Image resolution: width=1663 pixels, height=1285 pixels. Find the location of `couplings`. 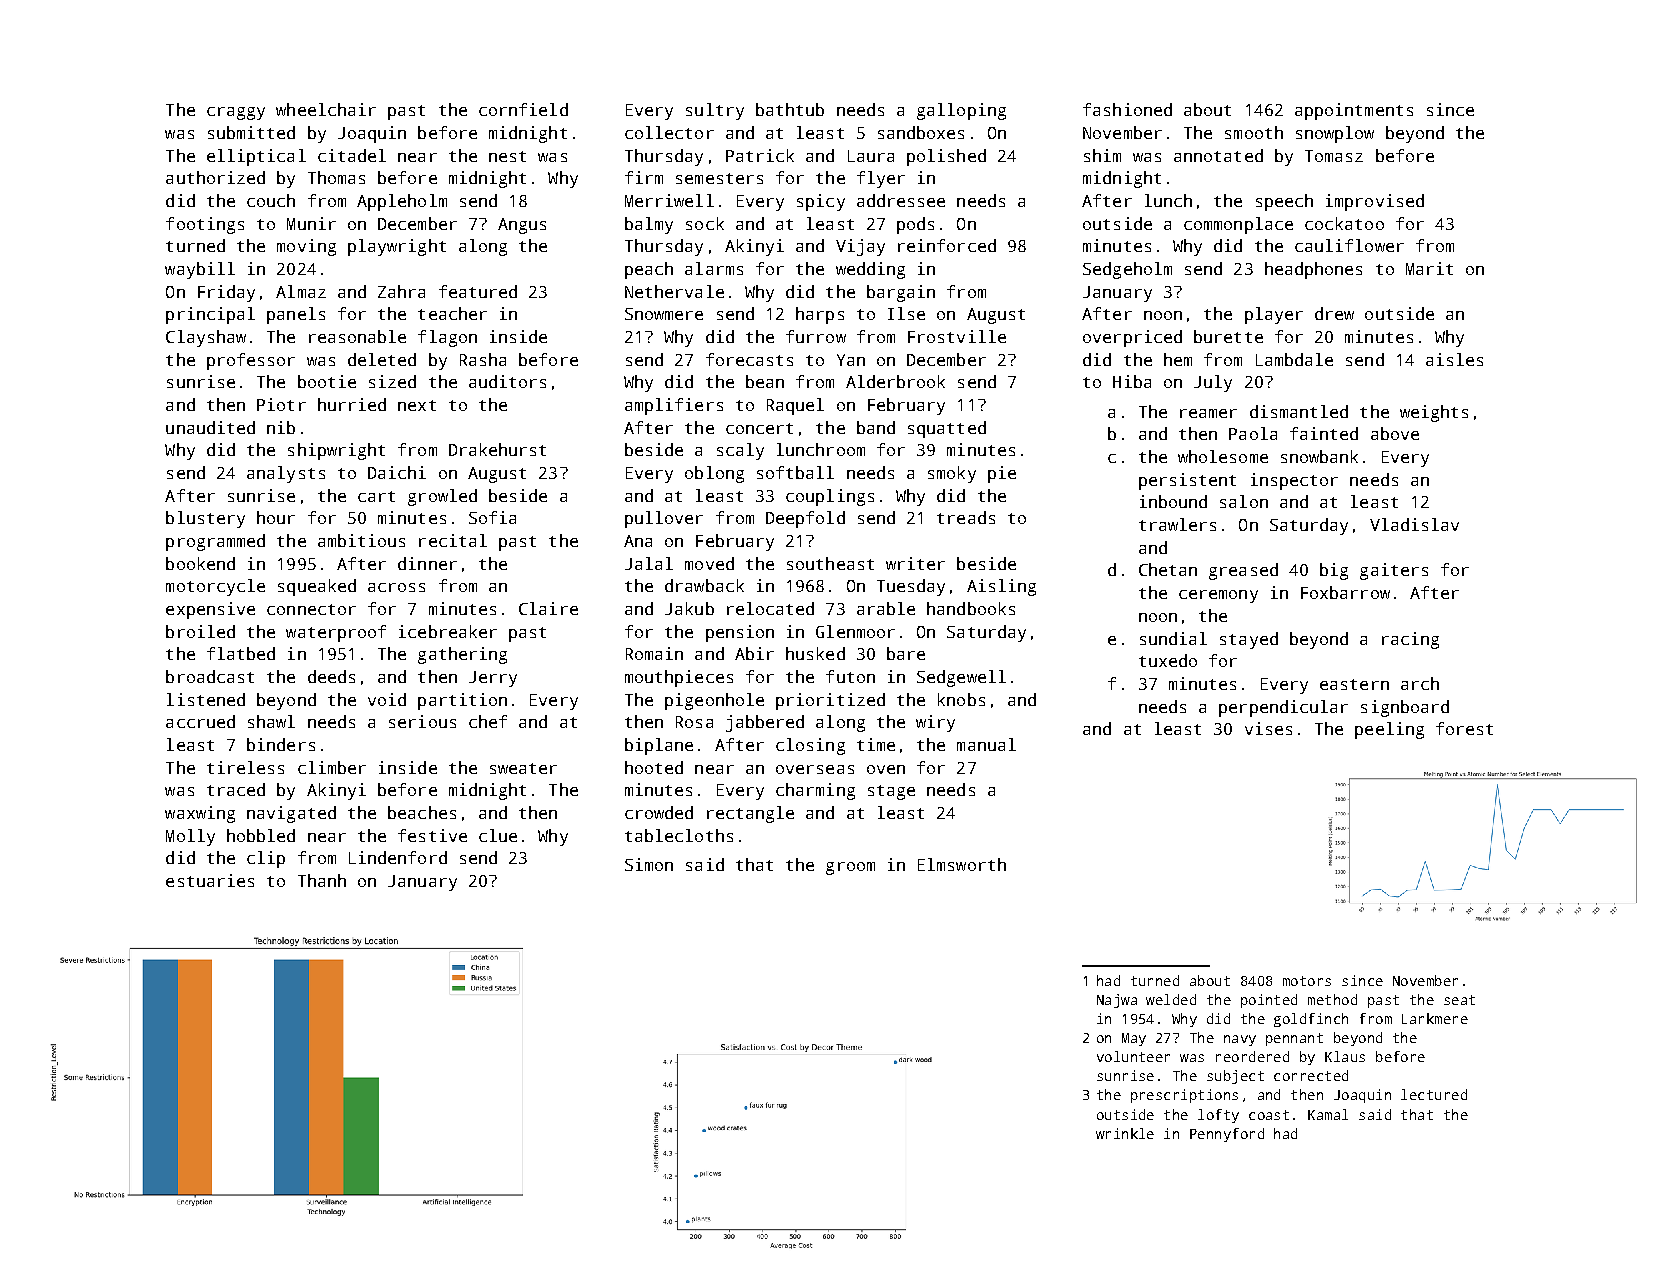

couplings is located at coordinates (830, 497).
